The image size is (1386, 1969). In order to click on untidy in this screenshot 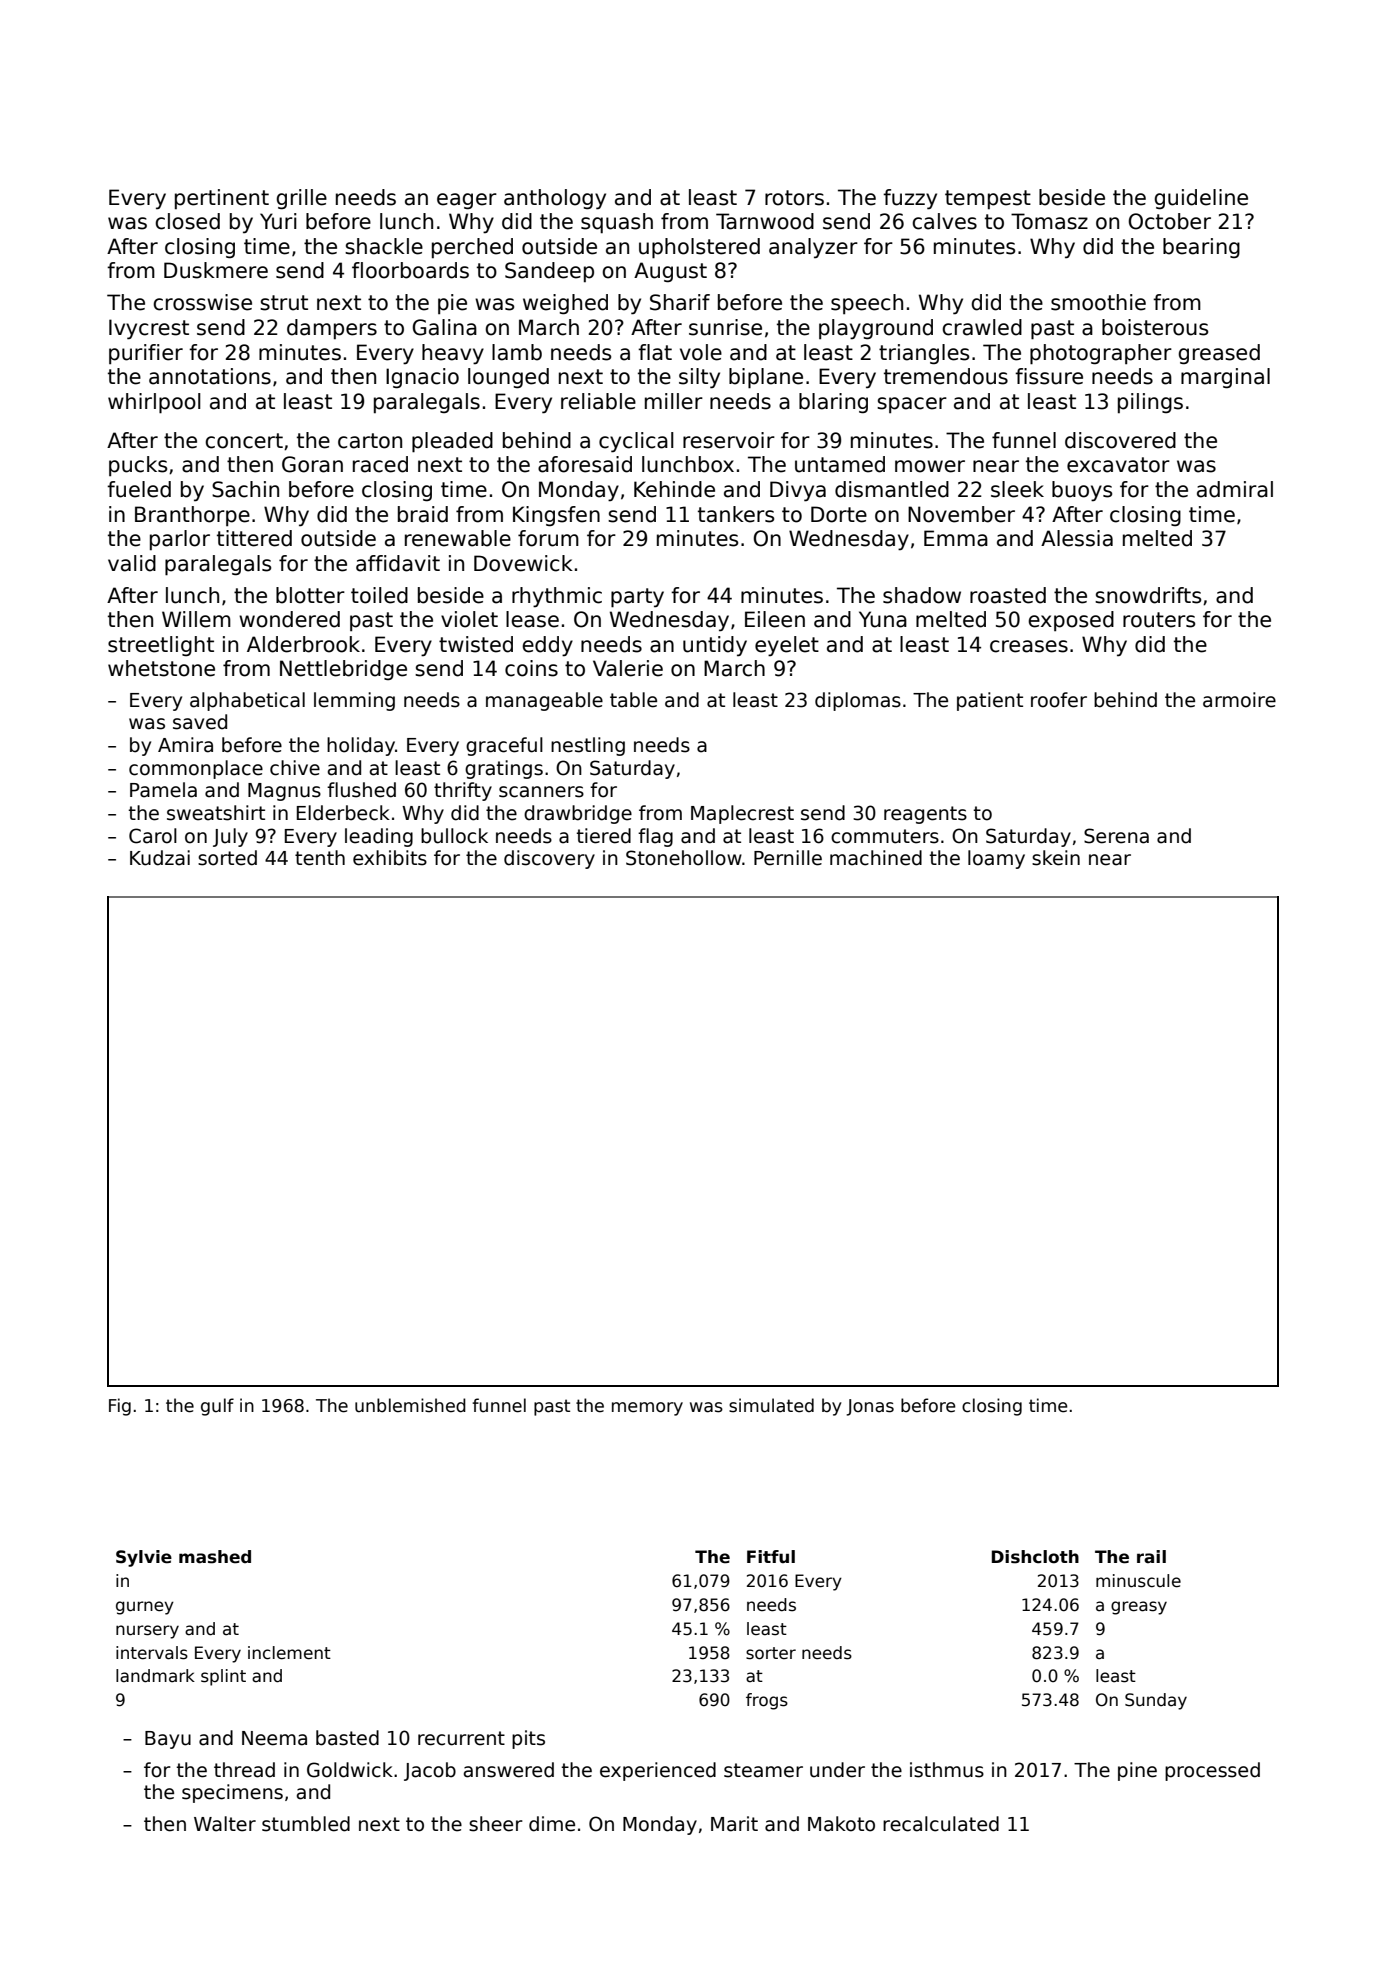, I will do `click(715, 646)`.
